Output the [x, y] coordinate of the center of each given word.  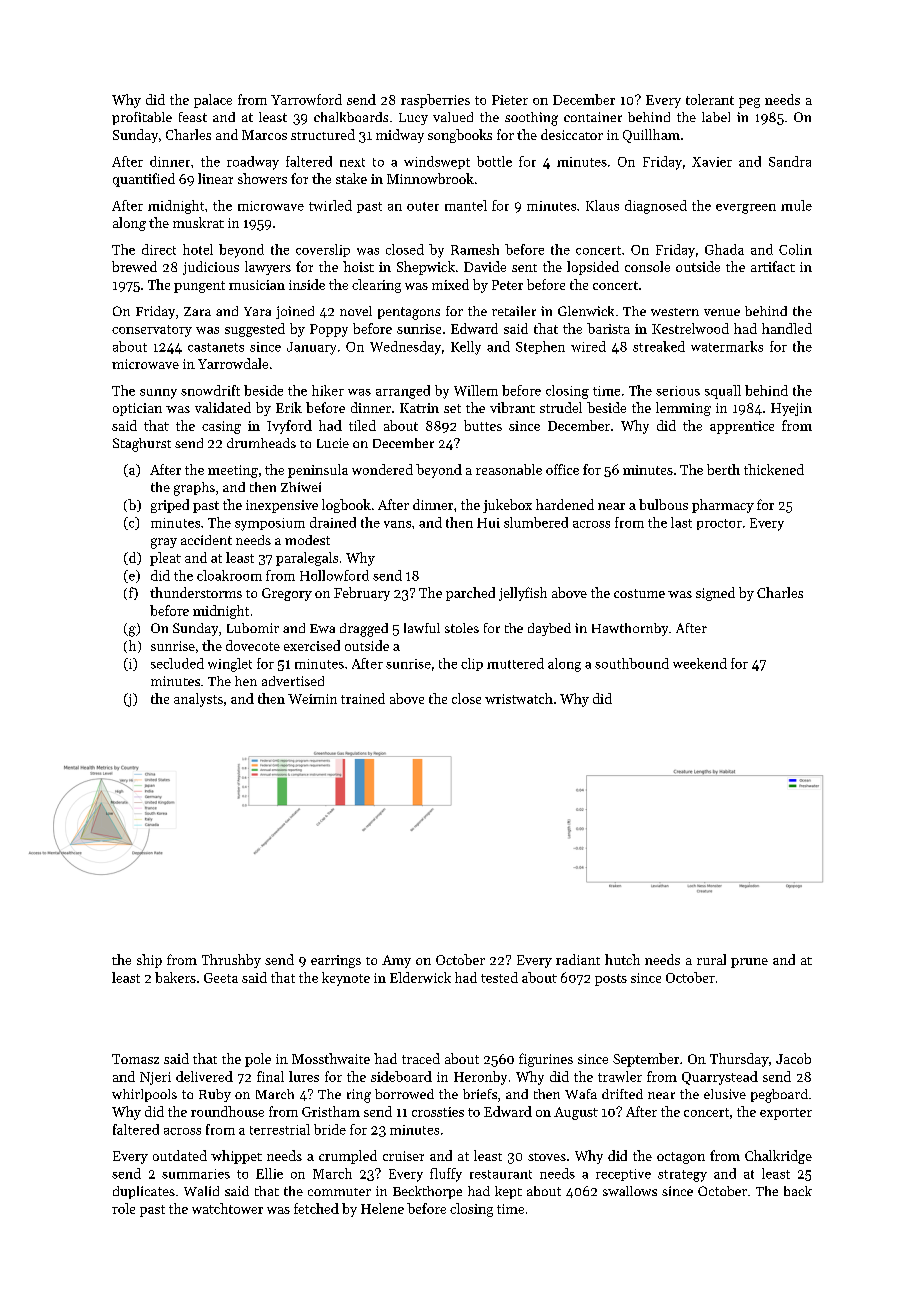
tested [499, 977]
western [675, 312]
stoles [462, 628]
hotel [198, 249]
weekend [700, 663]
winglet [230, 665]
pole [258, 1060]
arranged [403, 392]
